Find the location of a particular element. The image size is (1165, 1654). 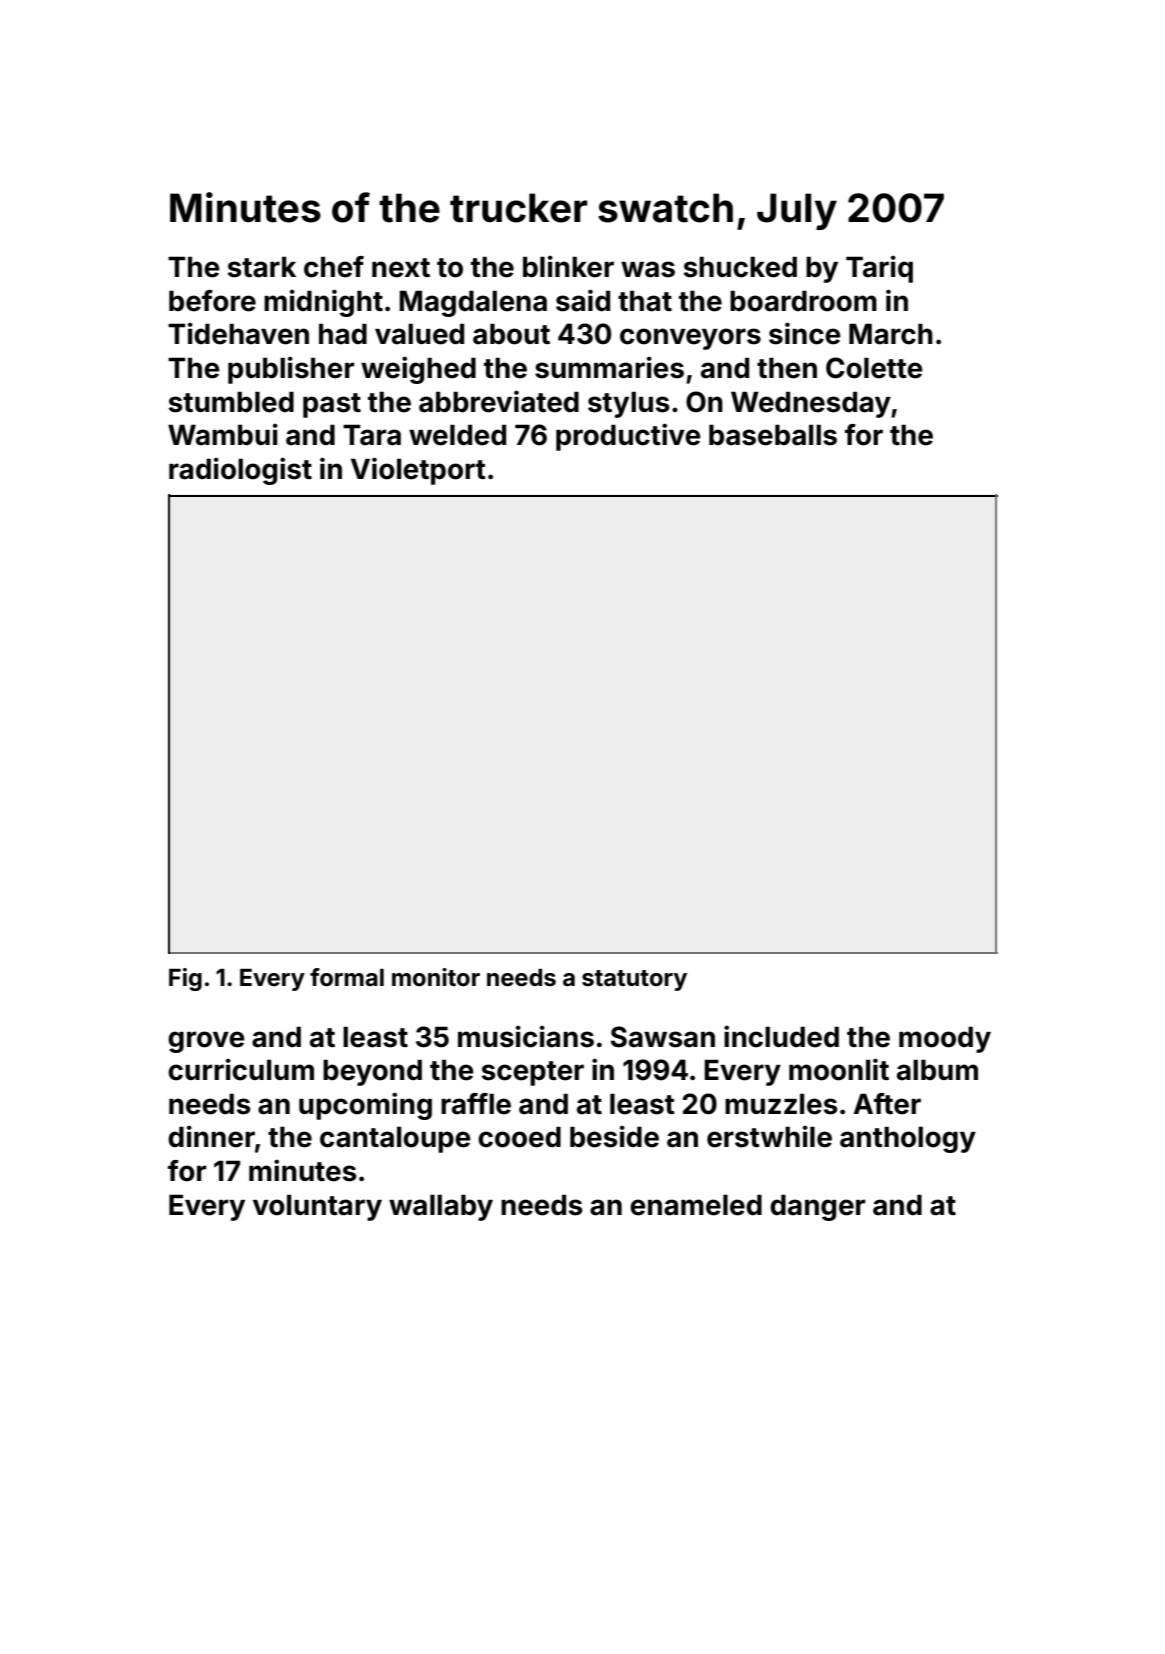

productive is located at coordinates (628, 437).
